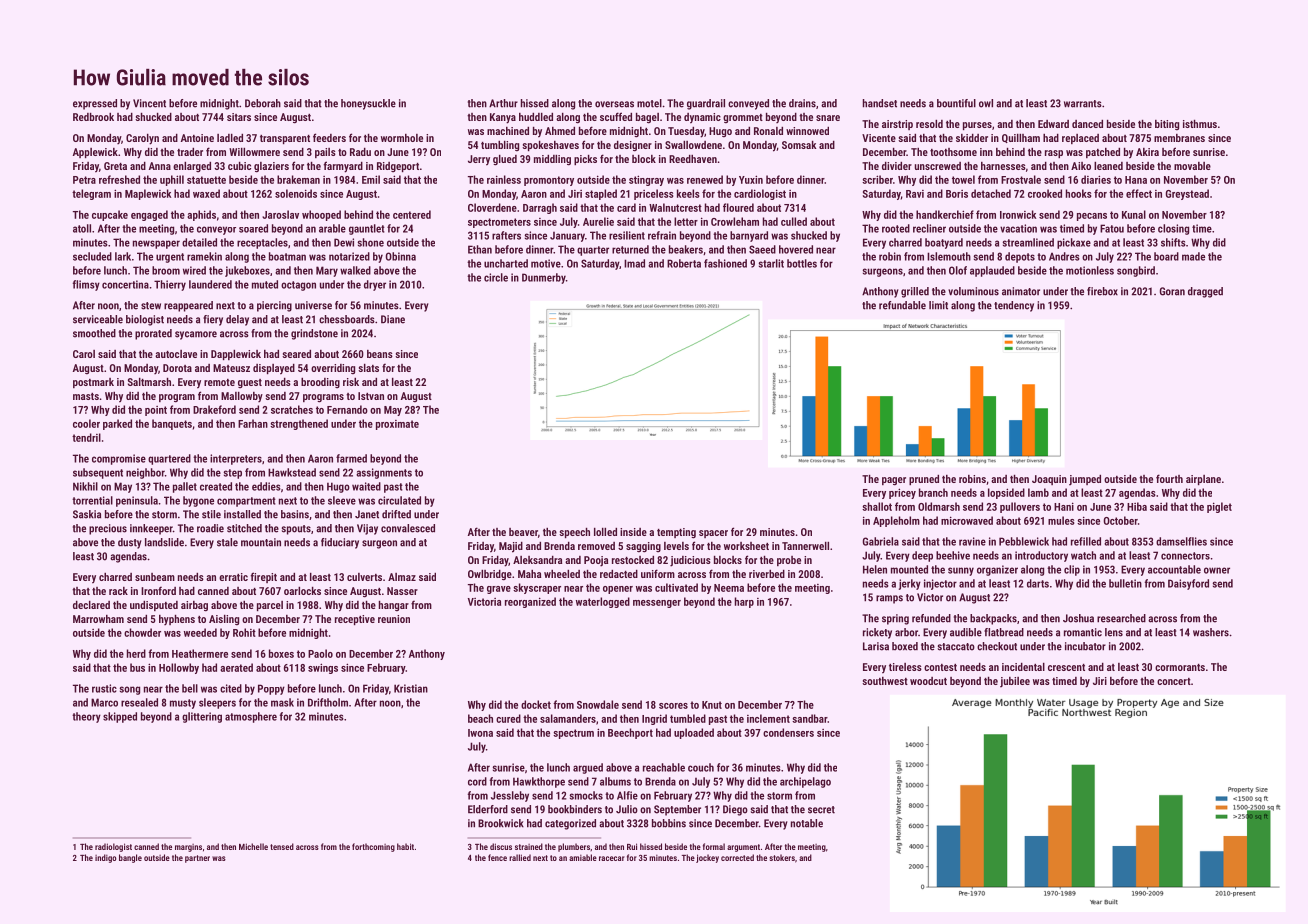 The image size is (1308, 924). Describe the element at coordinates (87, 514) in the page. I see `Saskia` at that location.
